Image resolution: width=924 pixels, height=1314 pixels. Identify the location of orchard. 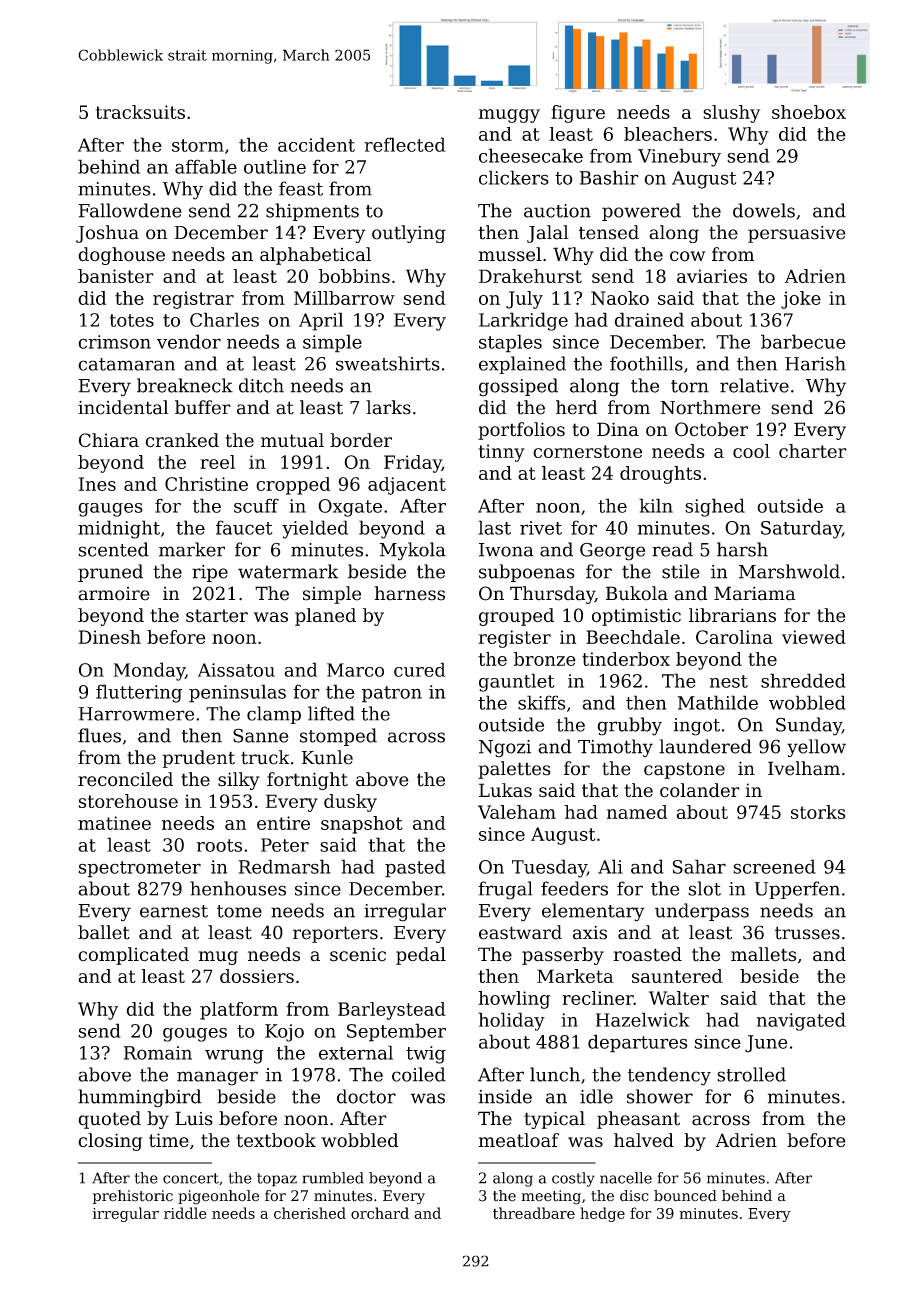
(380, 1213).
